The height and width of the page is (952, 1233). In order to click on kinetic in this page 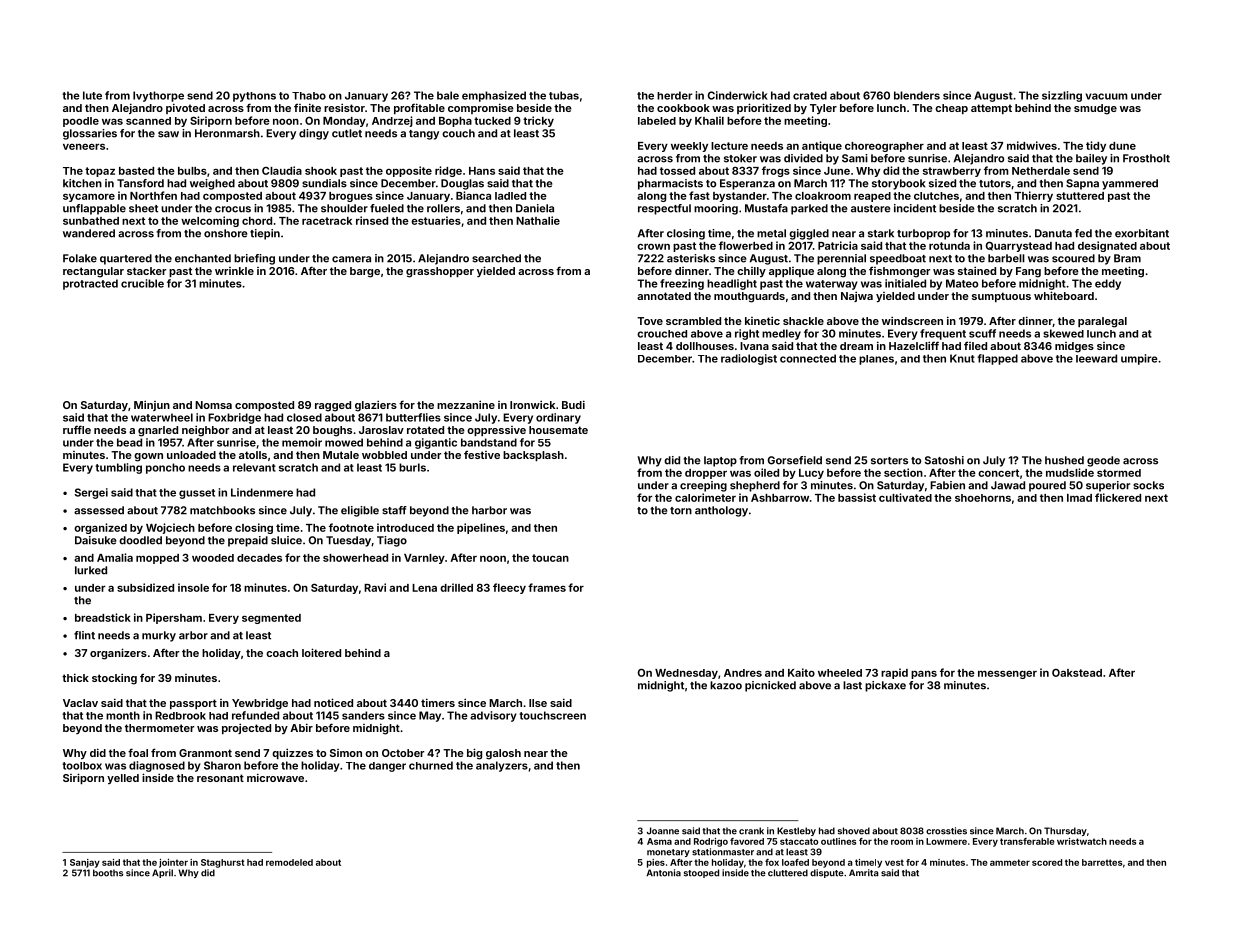, I will do `click(762, 320)`.
